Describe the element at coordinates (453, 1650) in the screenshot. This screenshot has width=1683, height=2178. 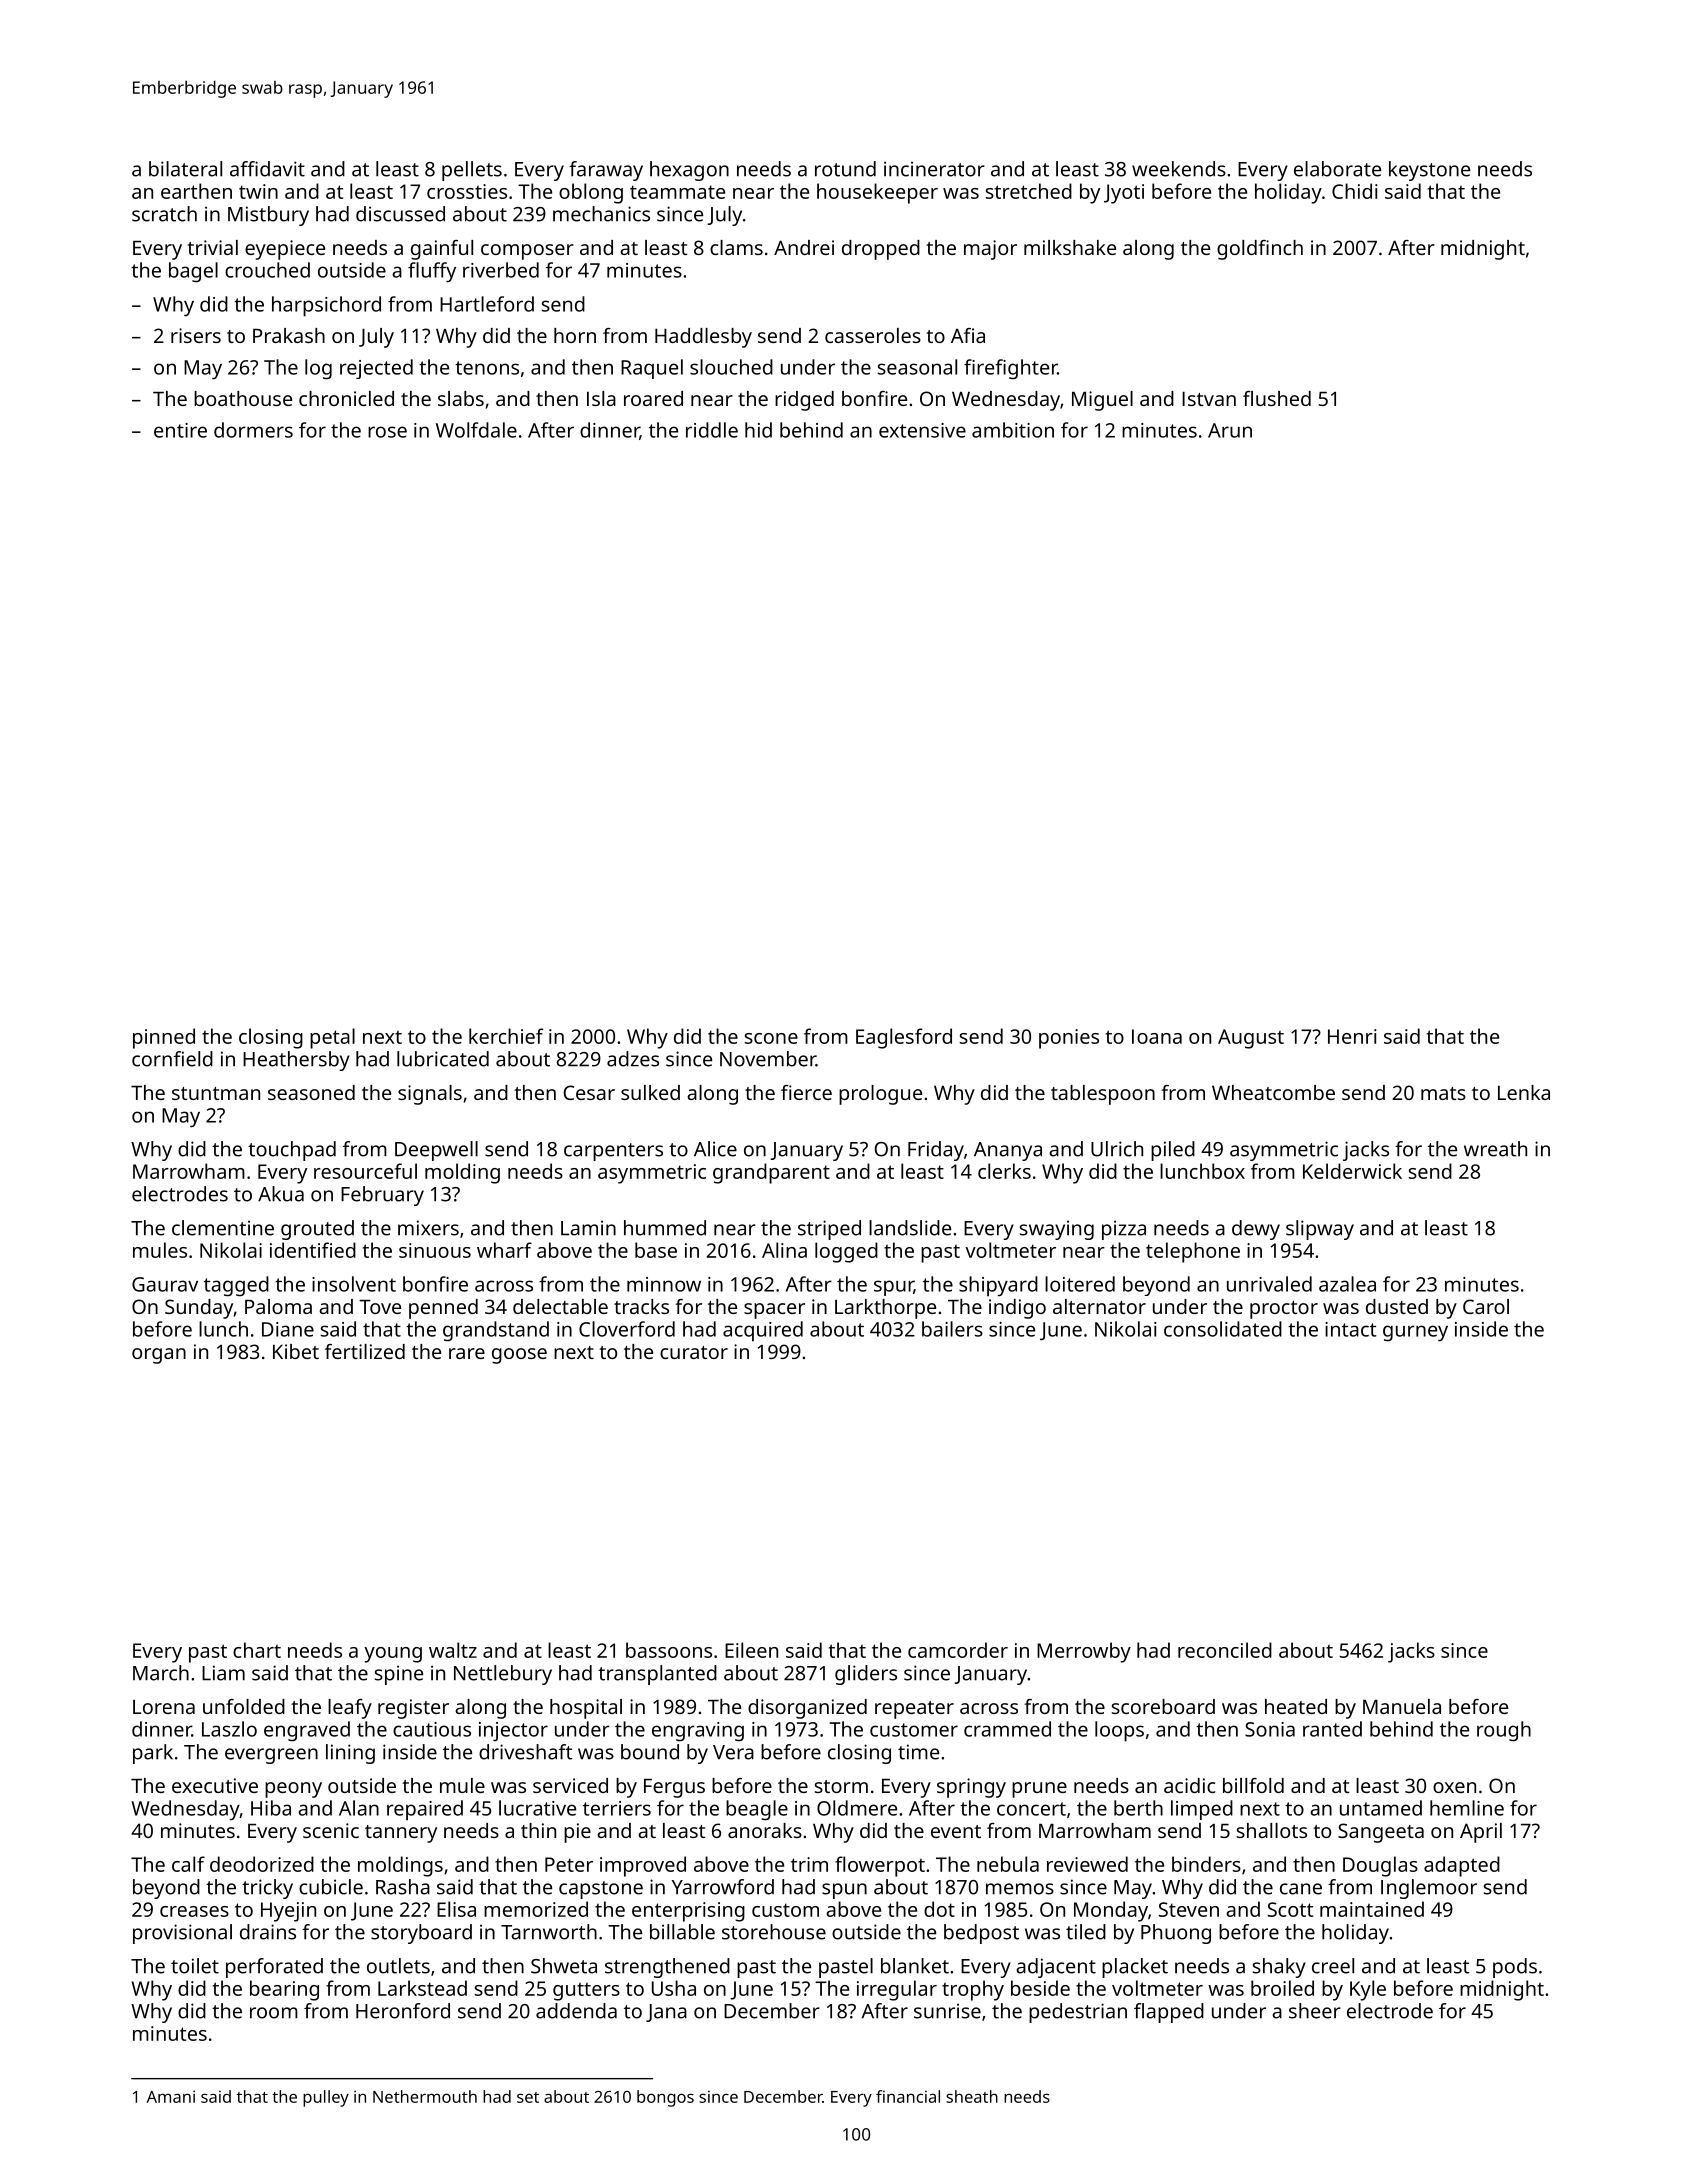
I see `waltz` at that location.
